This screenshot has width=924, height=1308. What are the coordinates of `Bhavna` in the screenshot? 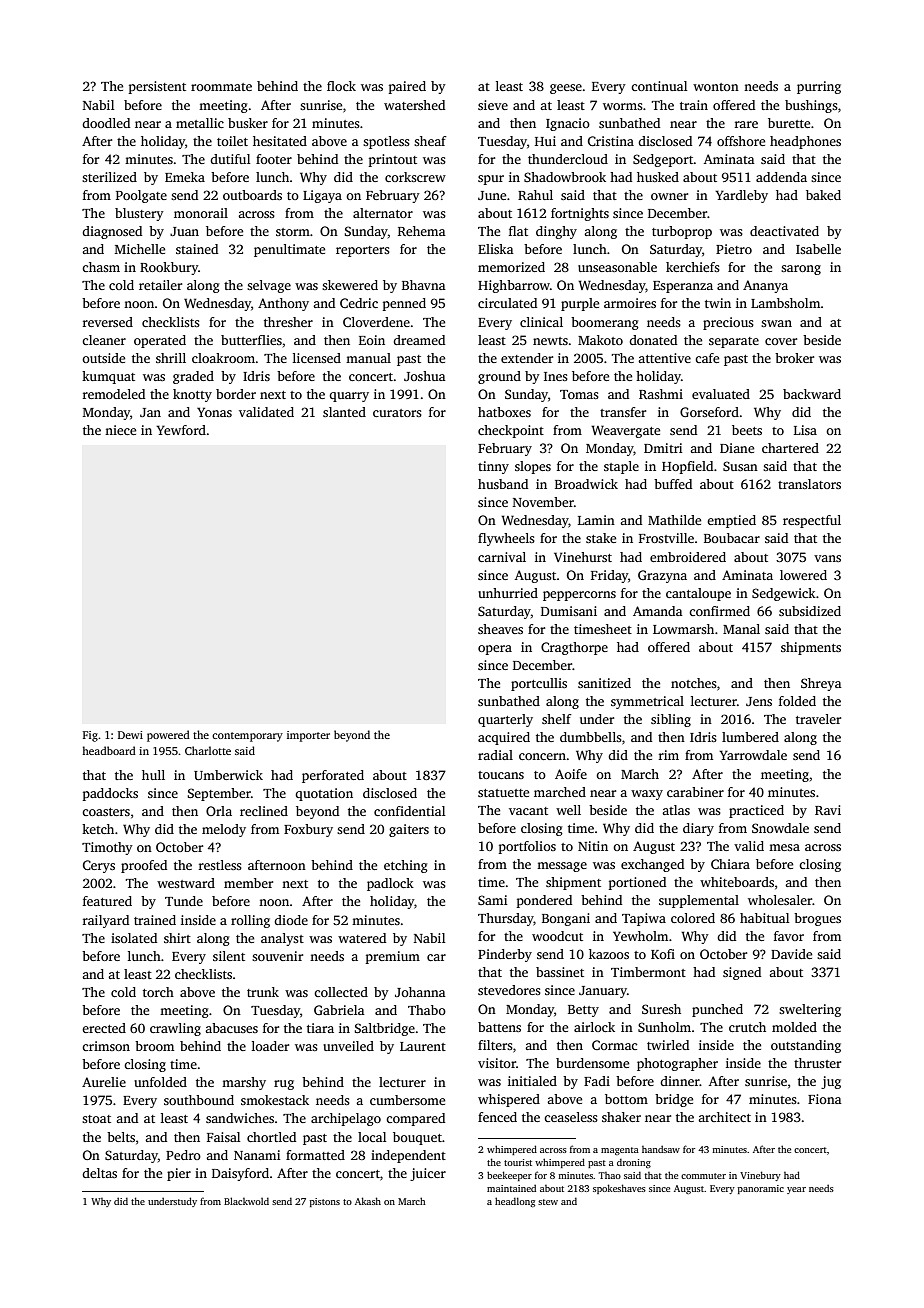 It's located at (424, 285).
